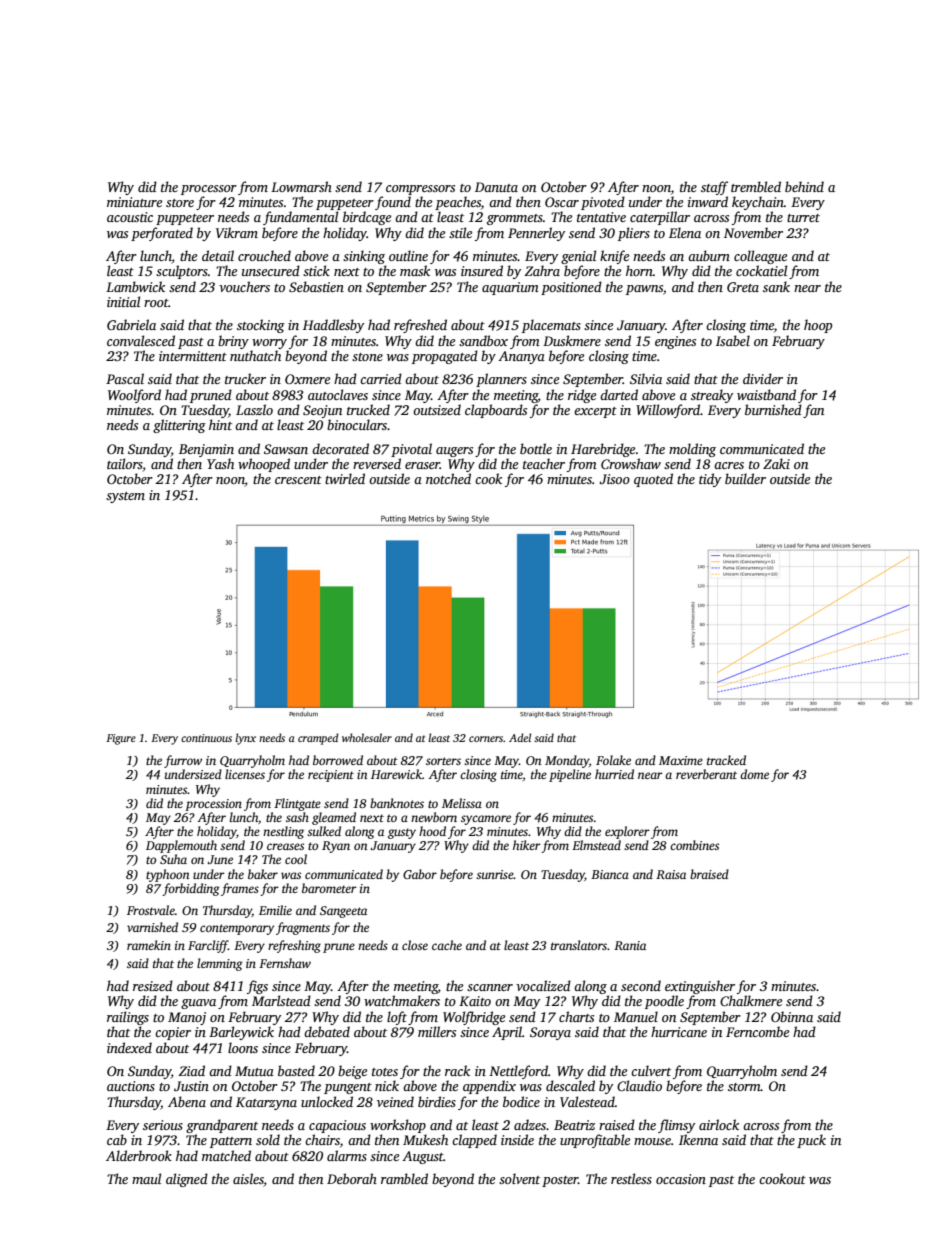 The image size is (952, 1233). What do you see at coordinates (183, 761) in the image?
I see `furrow` at bounding box center [183, 761].
